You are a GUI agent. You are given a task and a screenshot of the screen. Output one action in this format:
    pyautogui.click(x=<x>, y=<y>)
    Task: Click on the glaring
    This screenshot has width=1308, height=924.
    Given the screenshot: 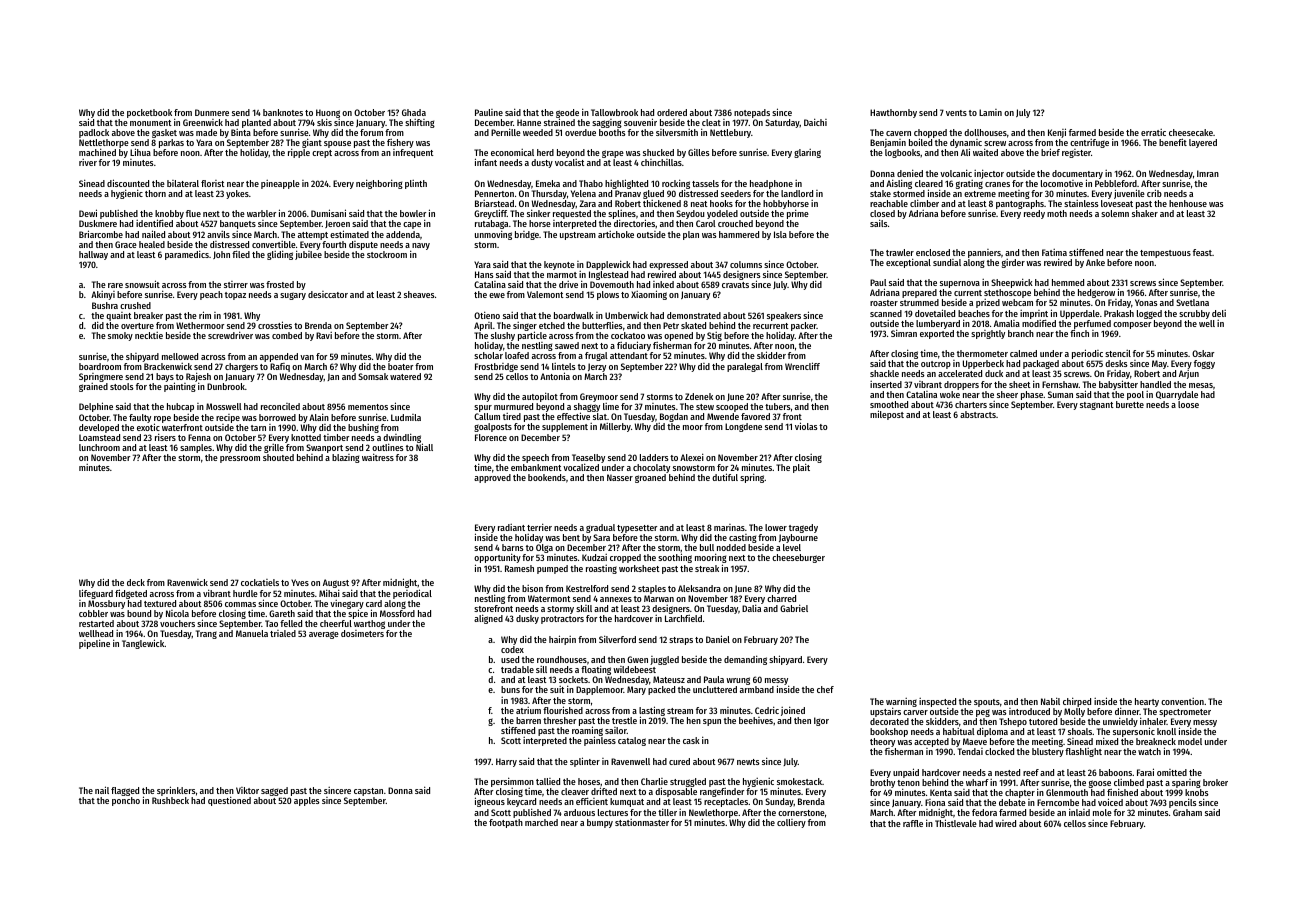 What is the action you would take?
    pyautogui.click(x=807, y=153)
